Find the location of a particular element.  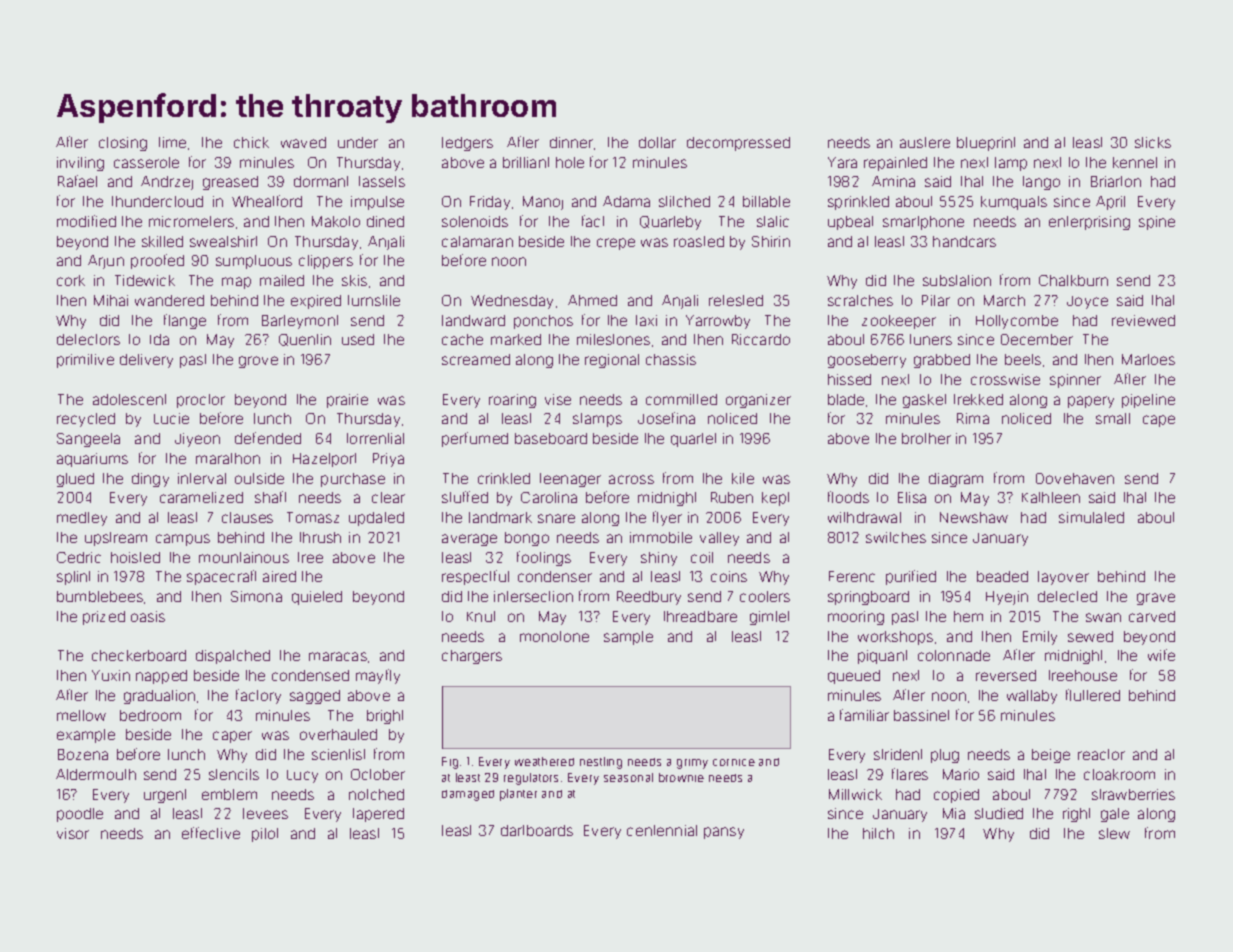

effective is located at coordinates (211, 833).
